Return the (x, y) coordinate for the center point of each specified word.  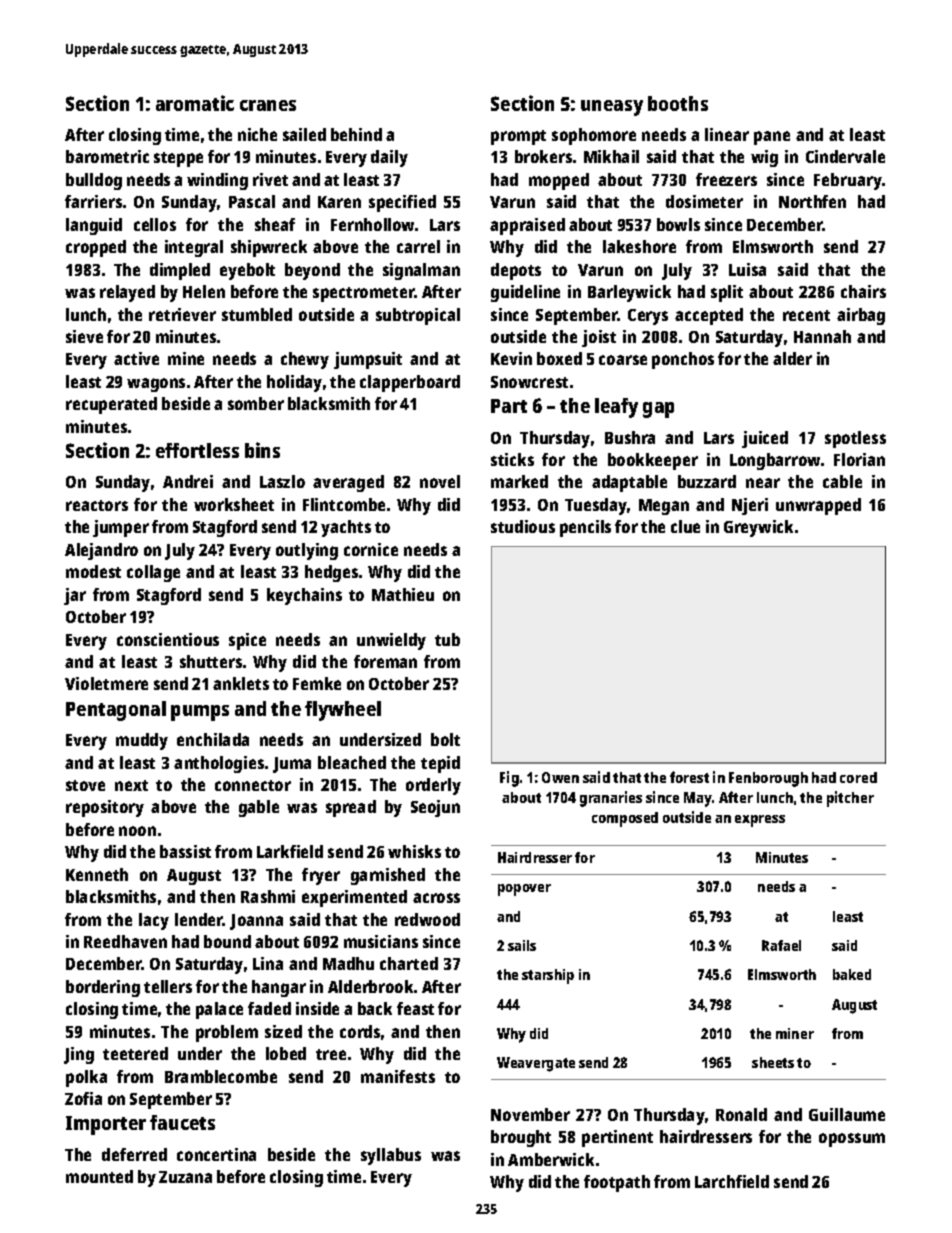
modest (93, 571)
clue (685, 526)
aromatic (195, 103)
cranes (268, 105)
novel (440, 481)
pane (772, 138)
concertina (216, 1154)
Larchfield (732, 1181)
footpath (617, 1183)
